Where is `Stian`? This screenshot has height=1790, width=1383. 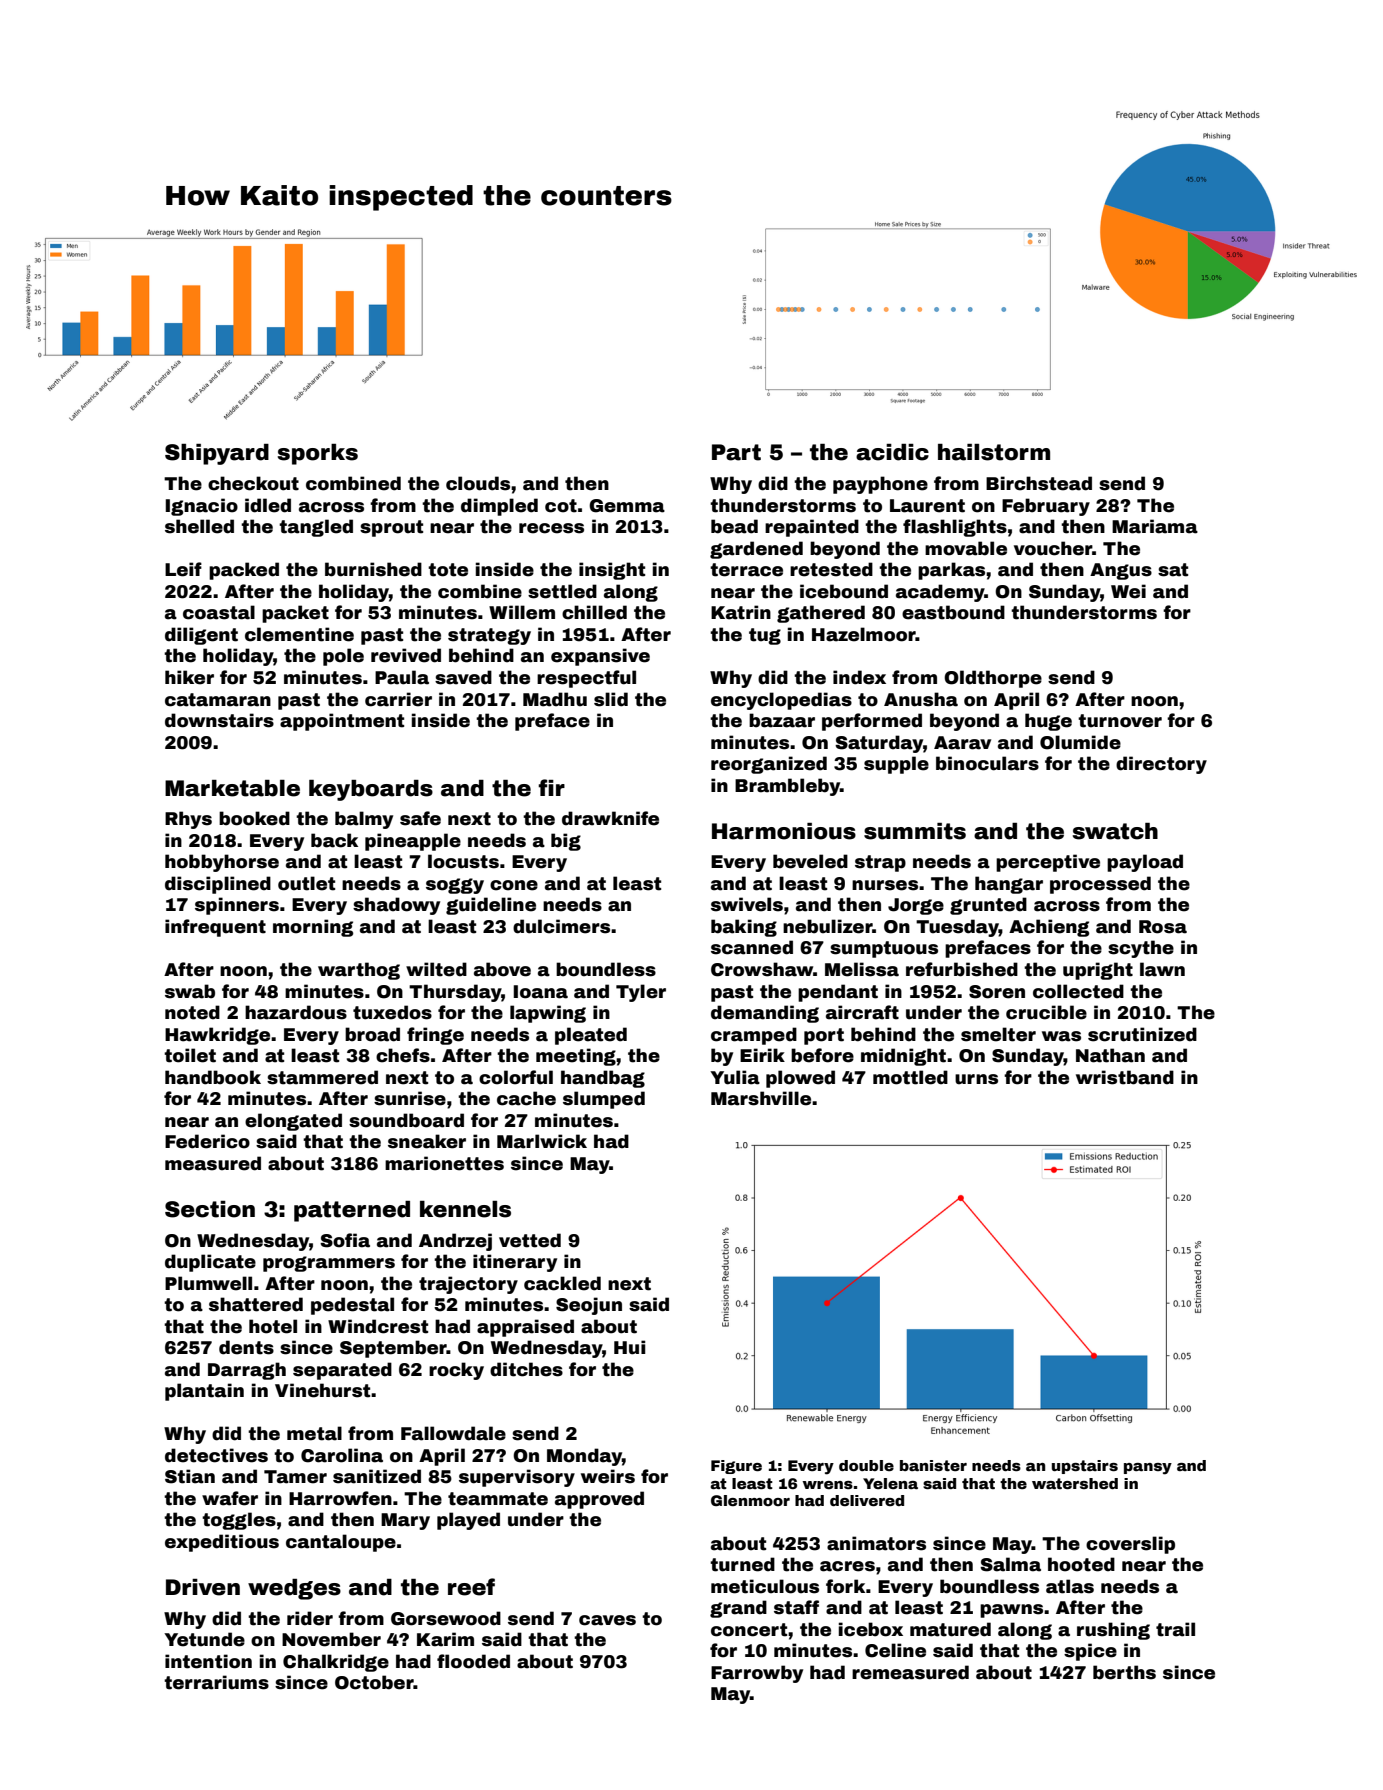 Stian is located at coordinates (190, 1476).
